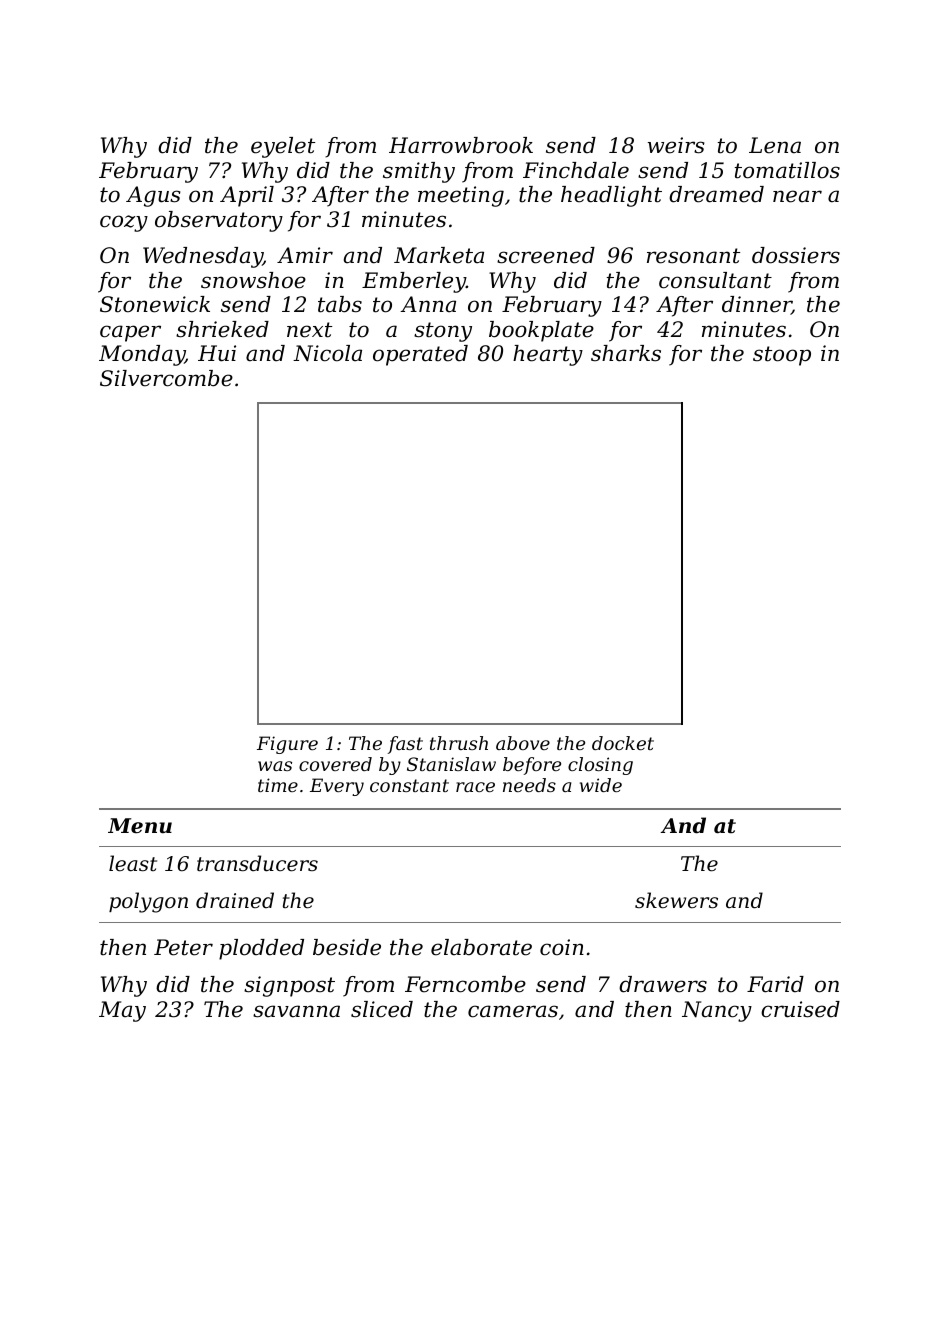  I want to click on Marketa, so click(439, 255).
